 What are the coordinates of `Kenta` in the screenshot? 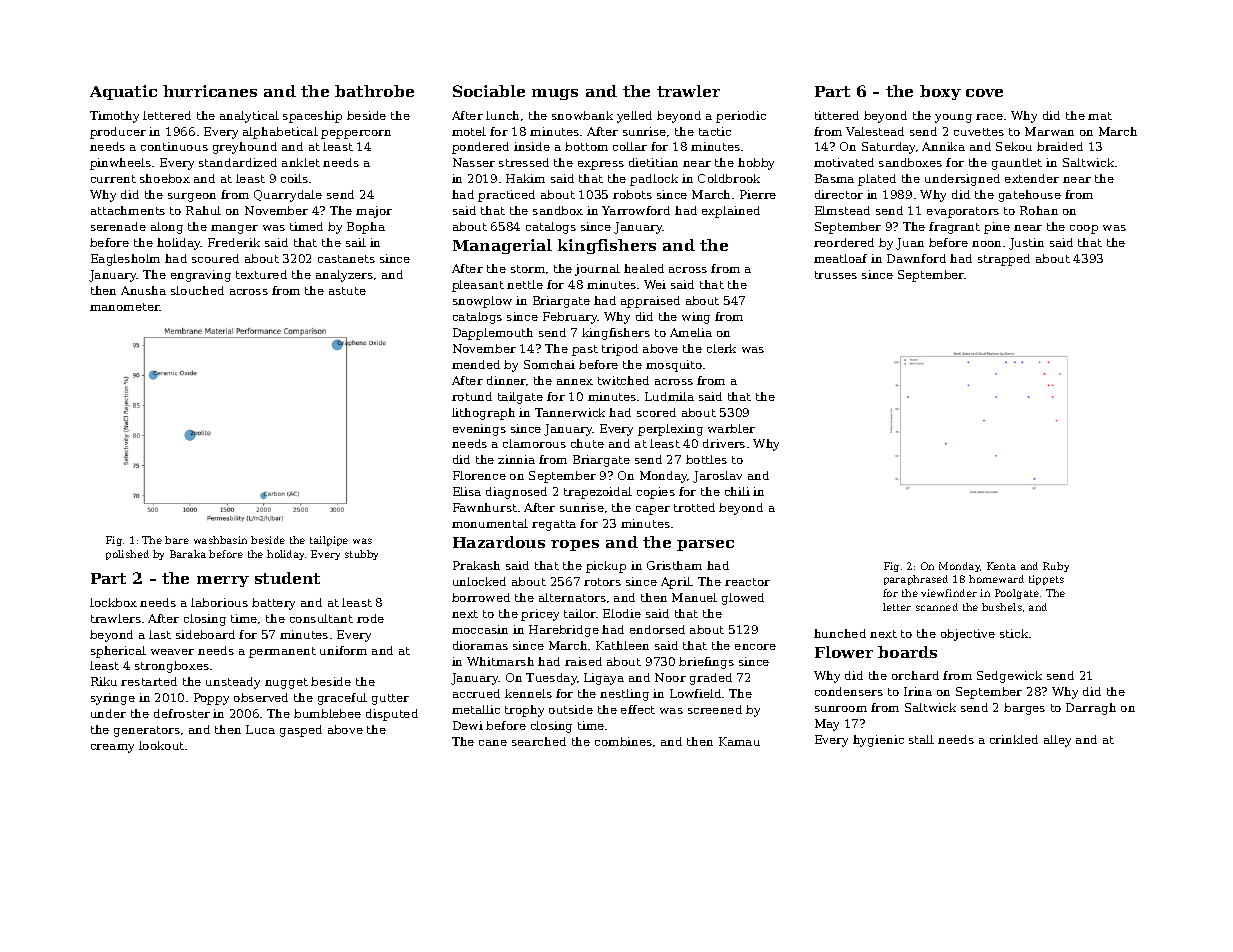 It's located at (1001, 566).
